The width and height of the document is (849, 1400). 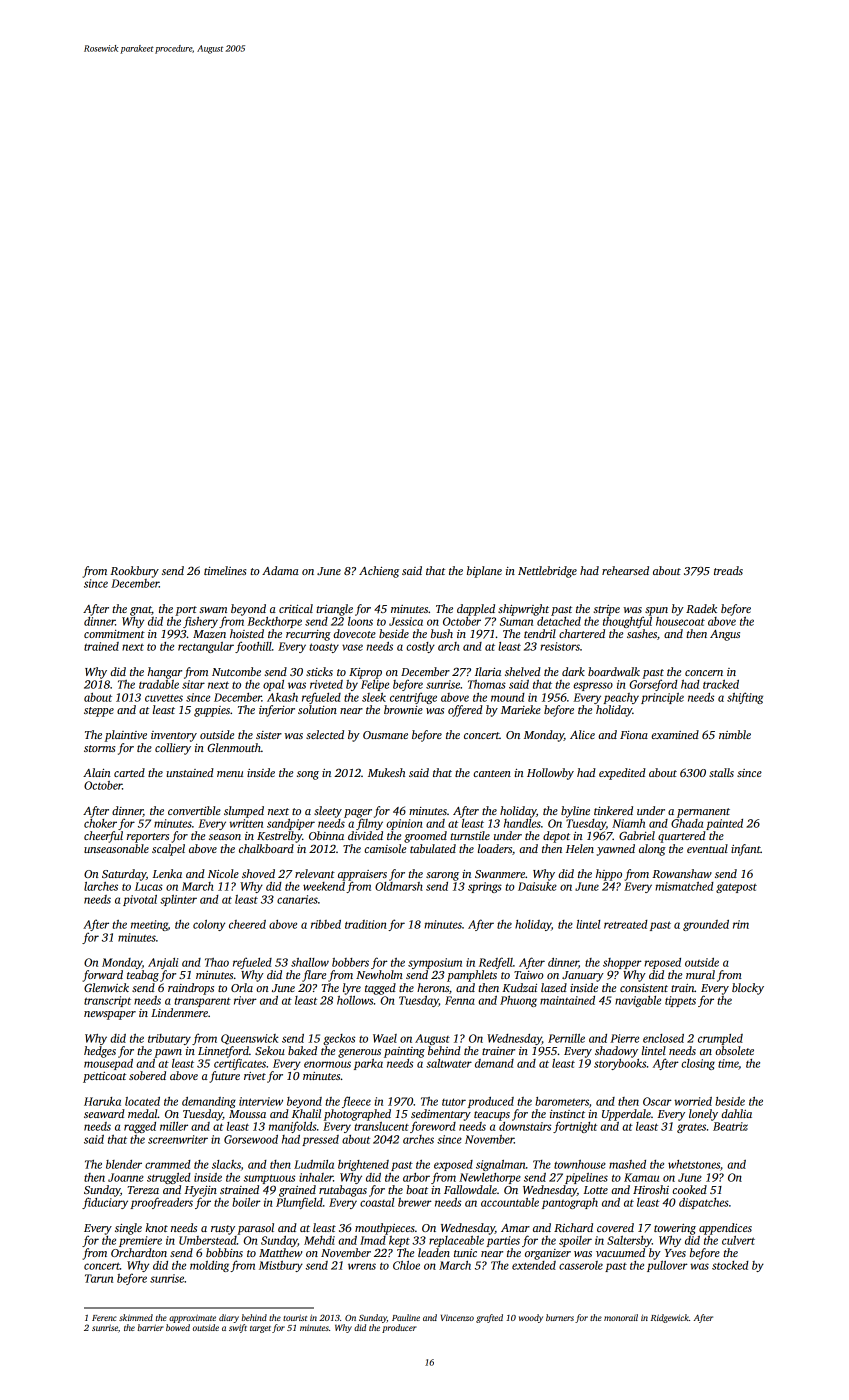 I want to click on hoisted, so click(x=247, y=633).
